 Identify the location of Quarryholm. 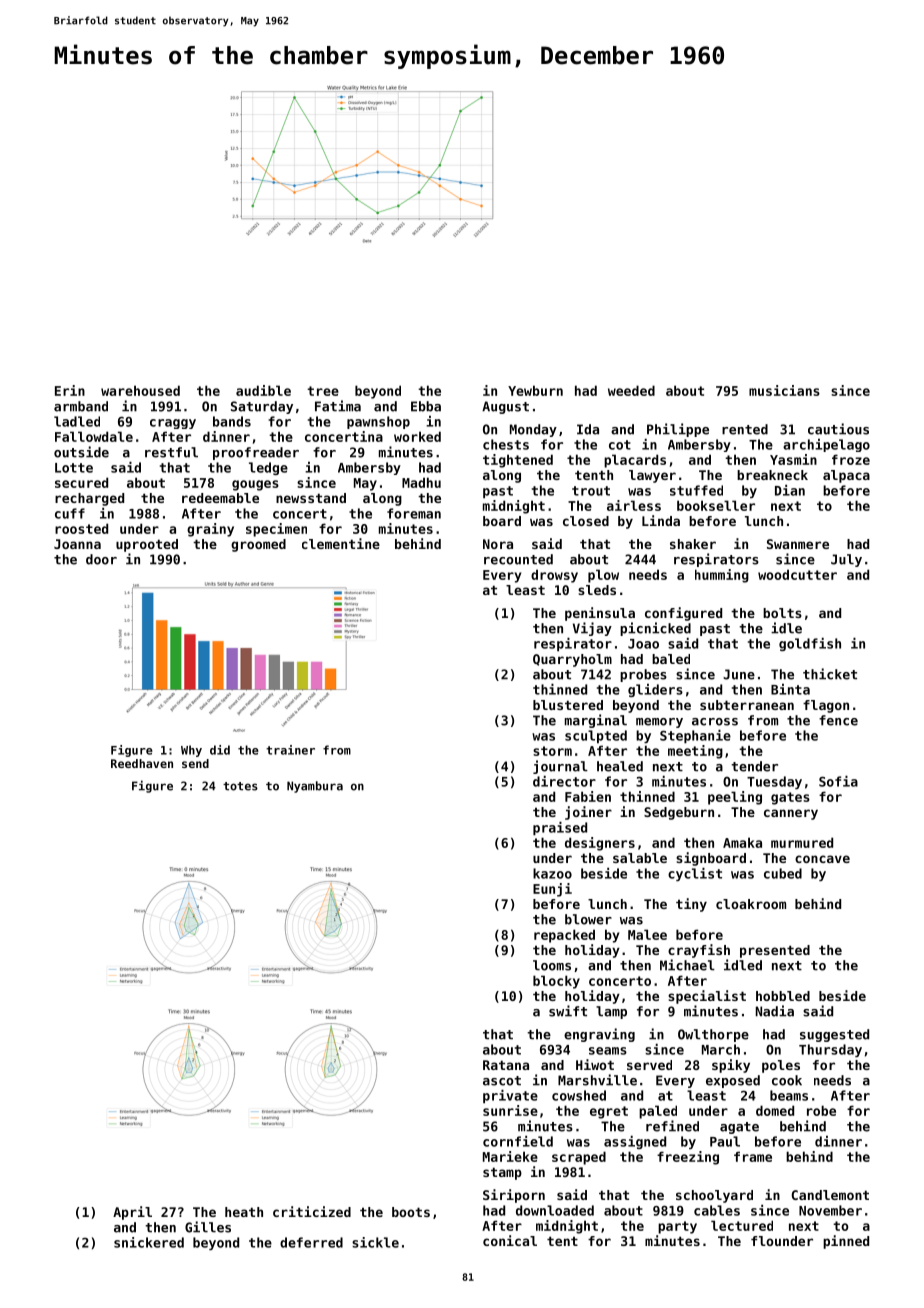
(572, 660).
